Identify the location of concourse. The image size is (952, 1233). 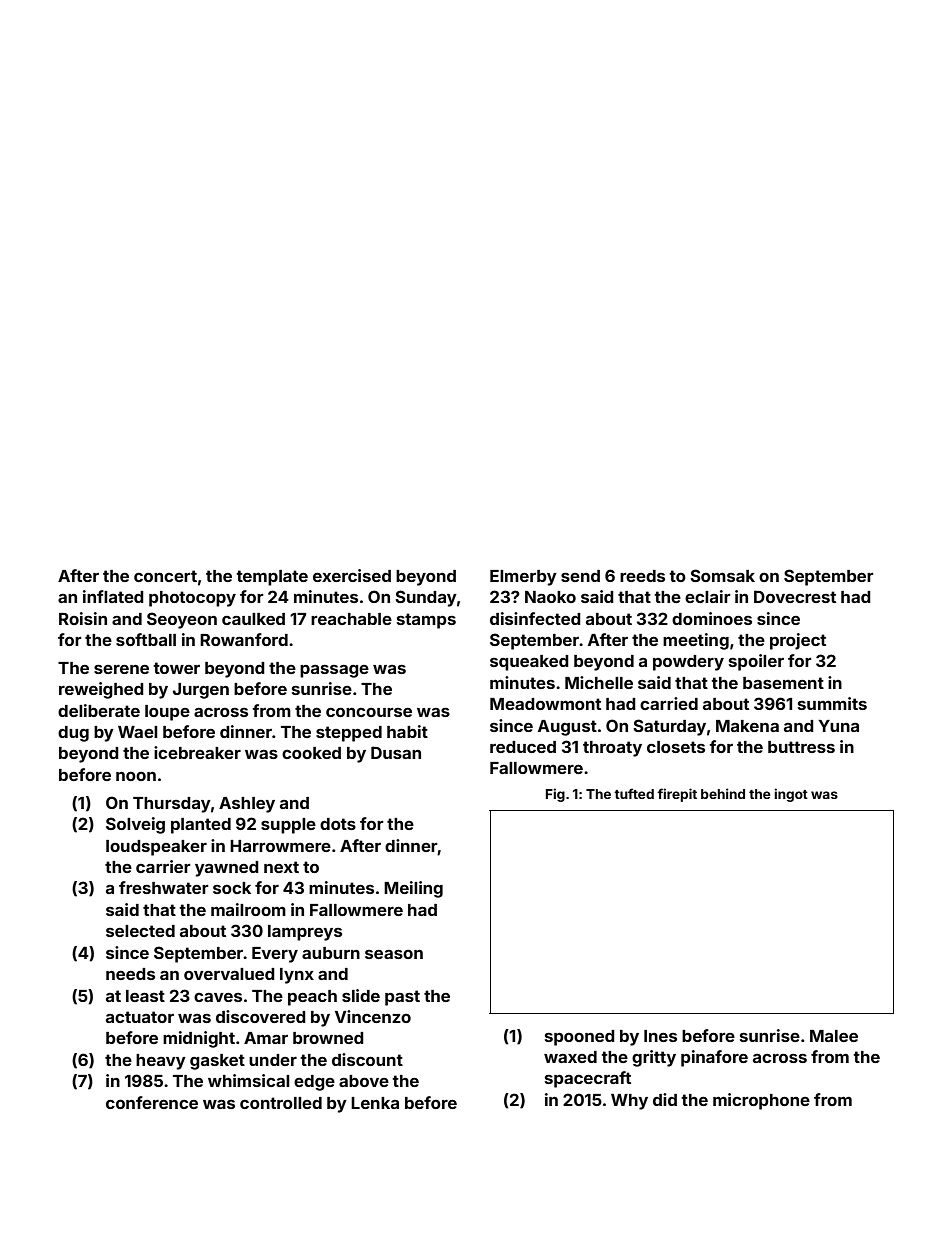
(369, 712).
